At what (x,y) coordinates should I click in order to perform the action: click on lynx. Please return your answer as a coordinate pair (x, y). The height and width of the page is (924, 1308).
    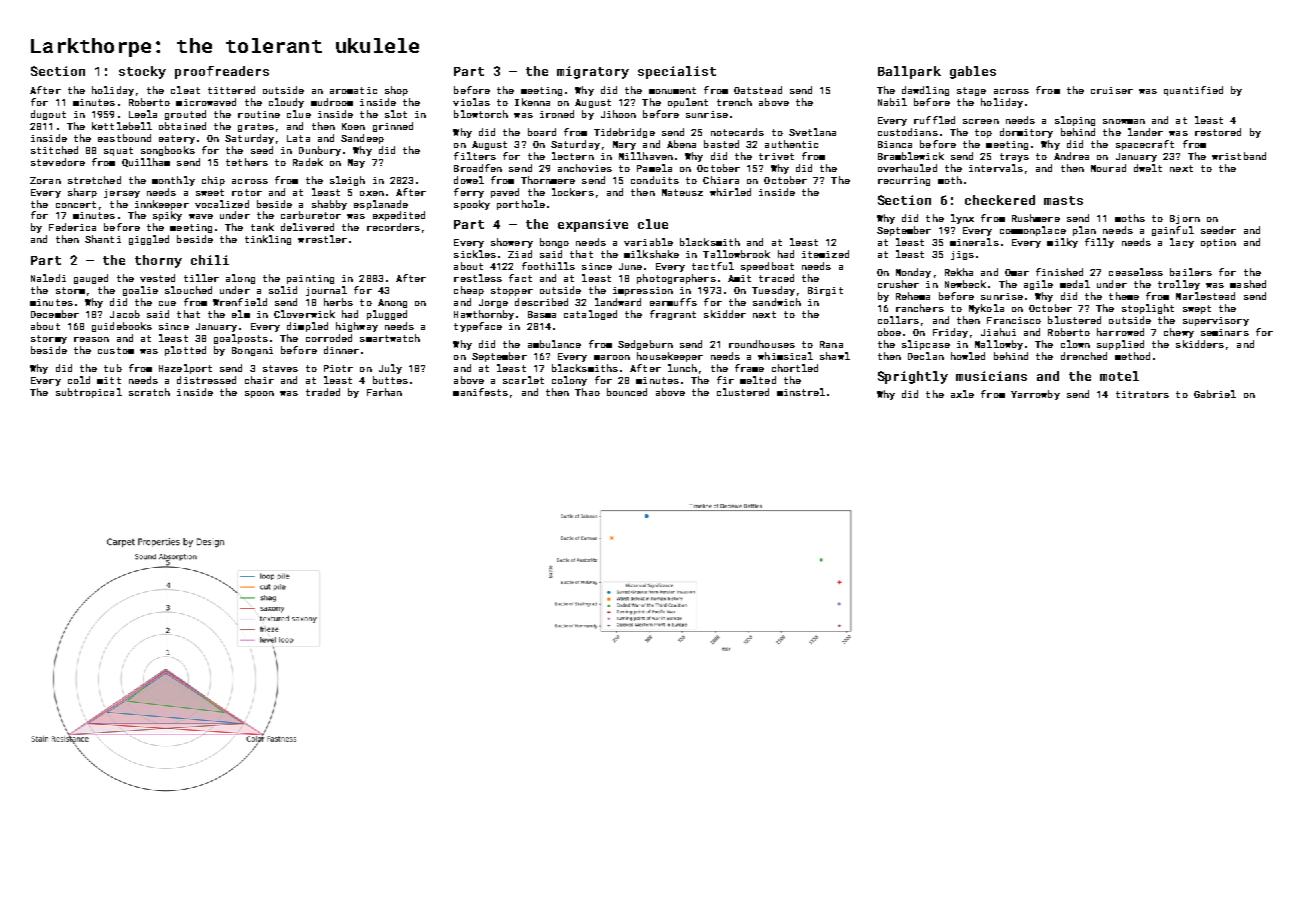
    Looking at the image, I should click on (962, 219).
